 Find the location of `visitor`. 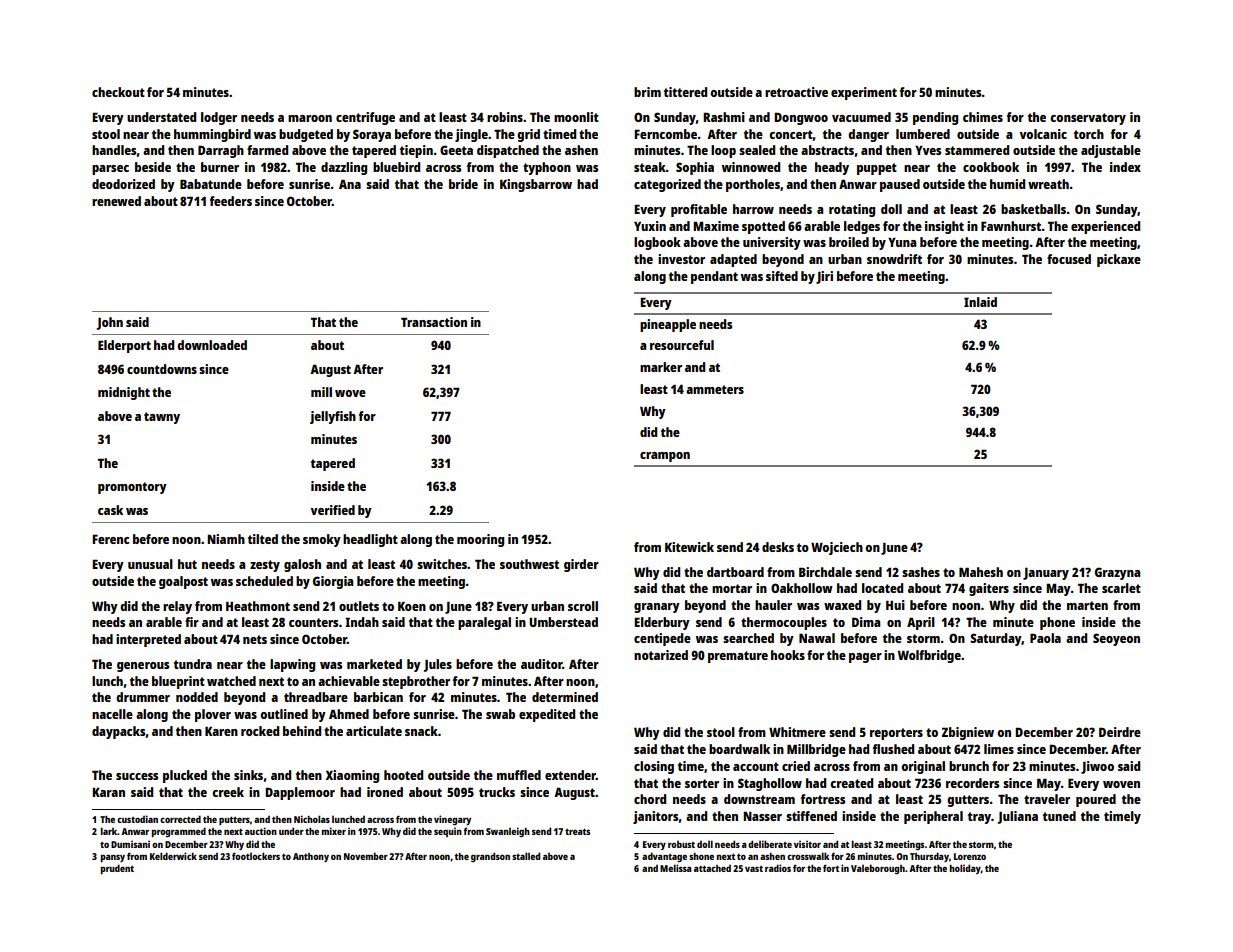

visitor is located at coordinates (807, 844).
